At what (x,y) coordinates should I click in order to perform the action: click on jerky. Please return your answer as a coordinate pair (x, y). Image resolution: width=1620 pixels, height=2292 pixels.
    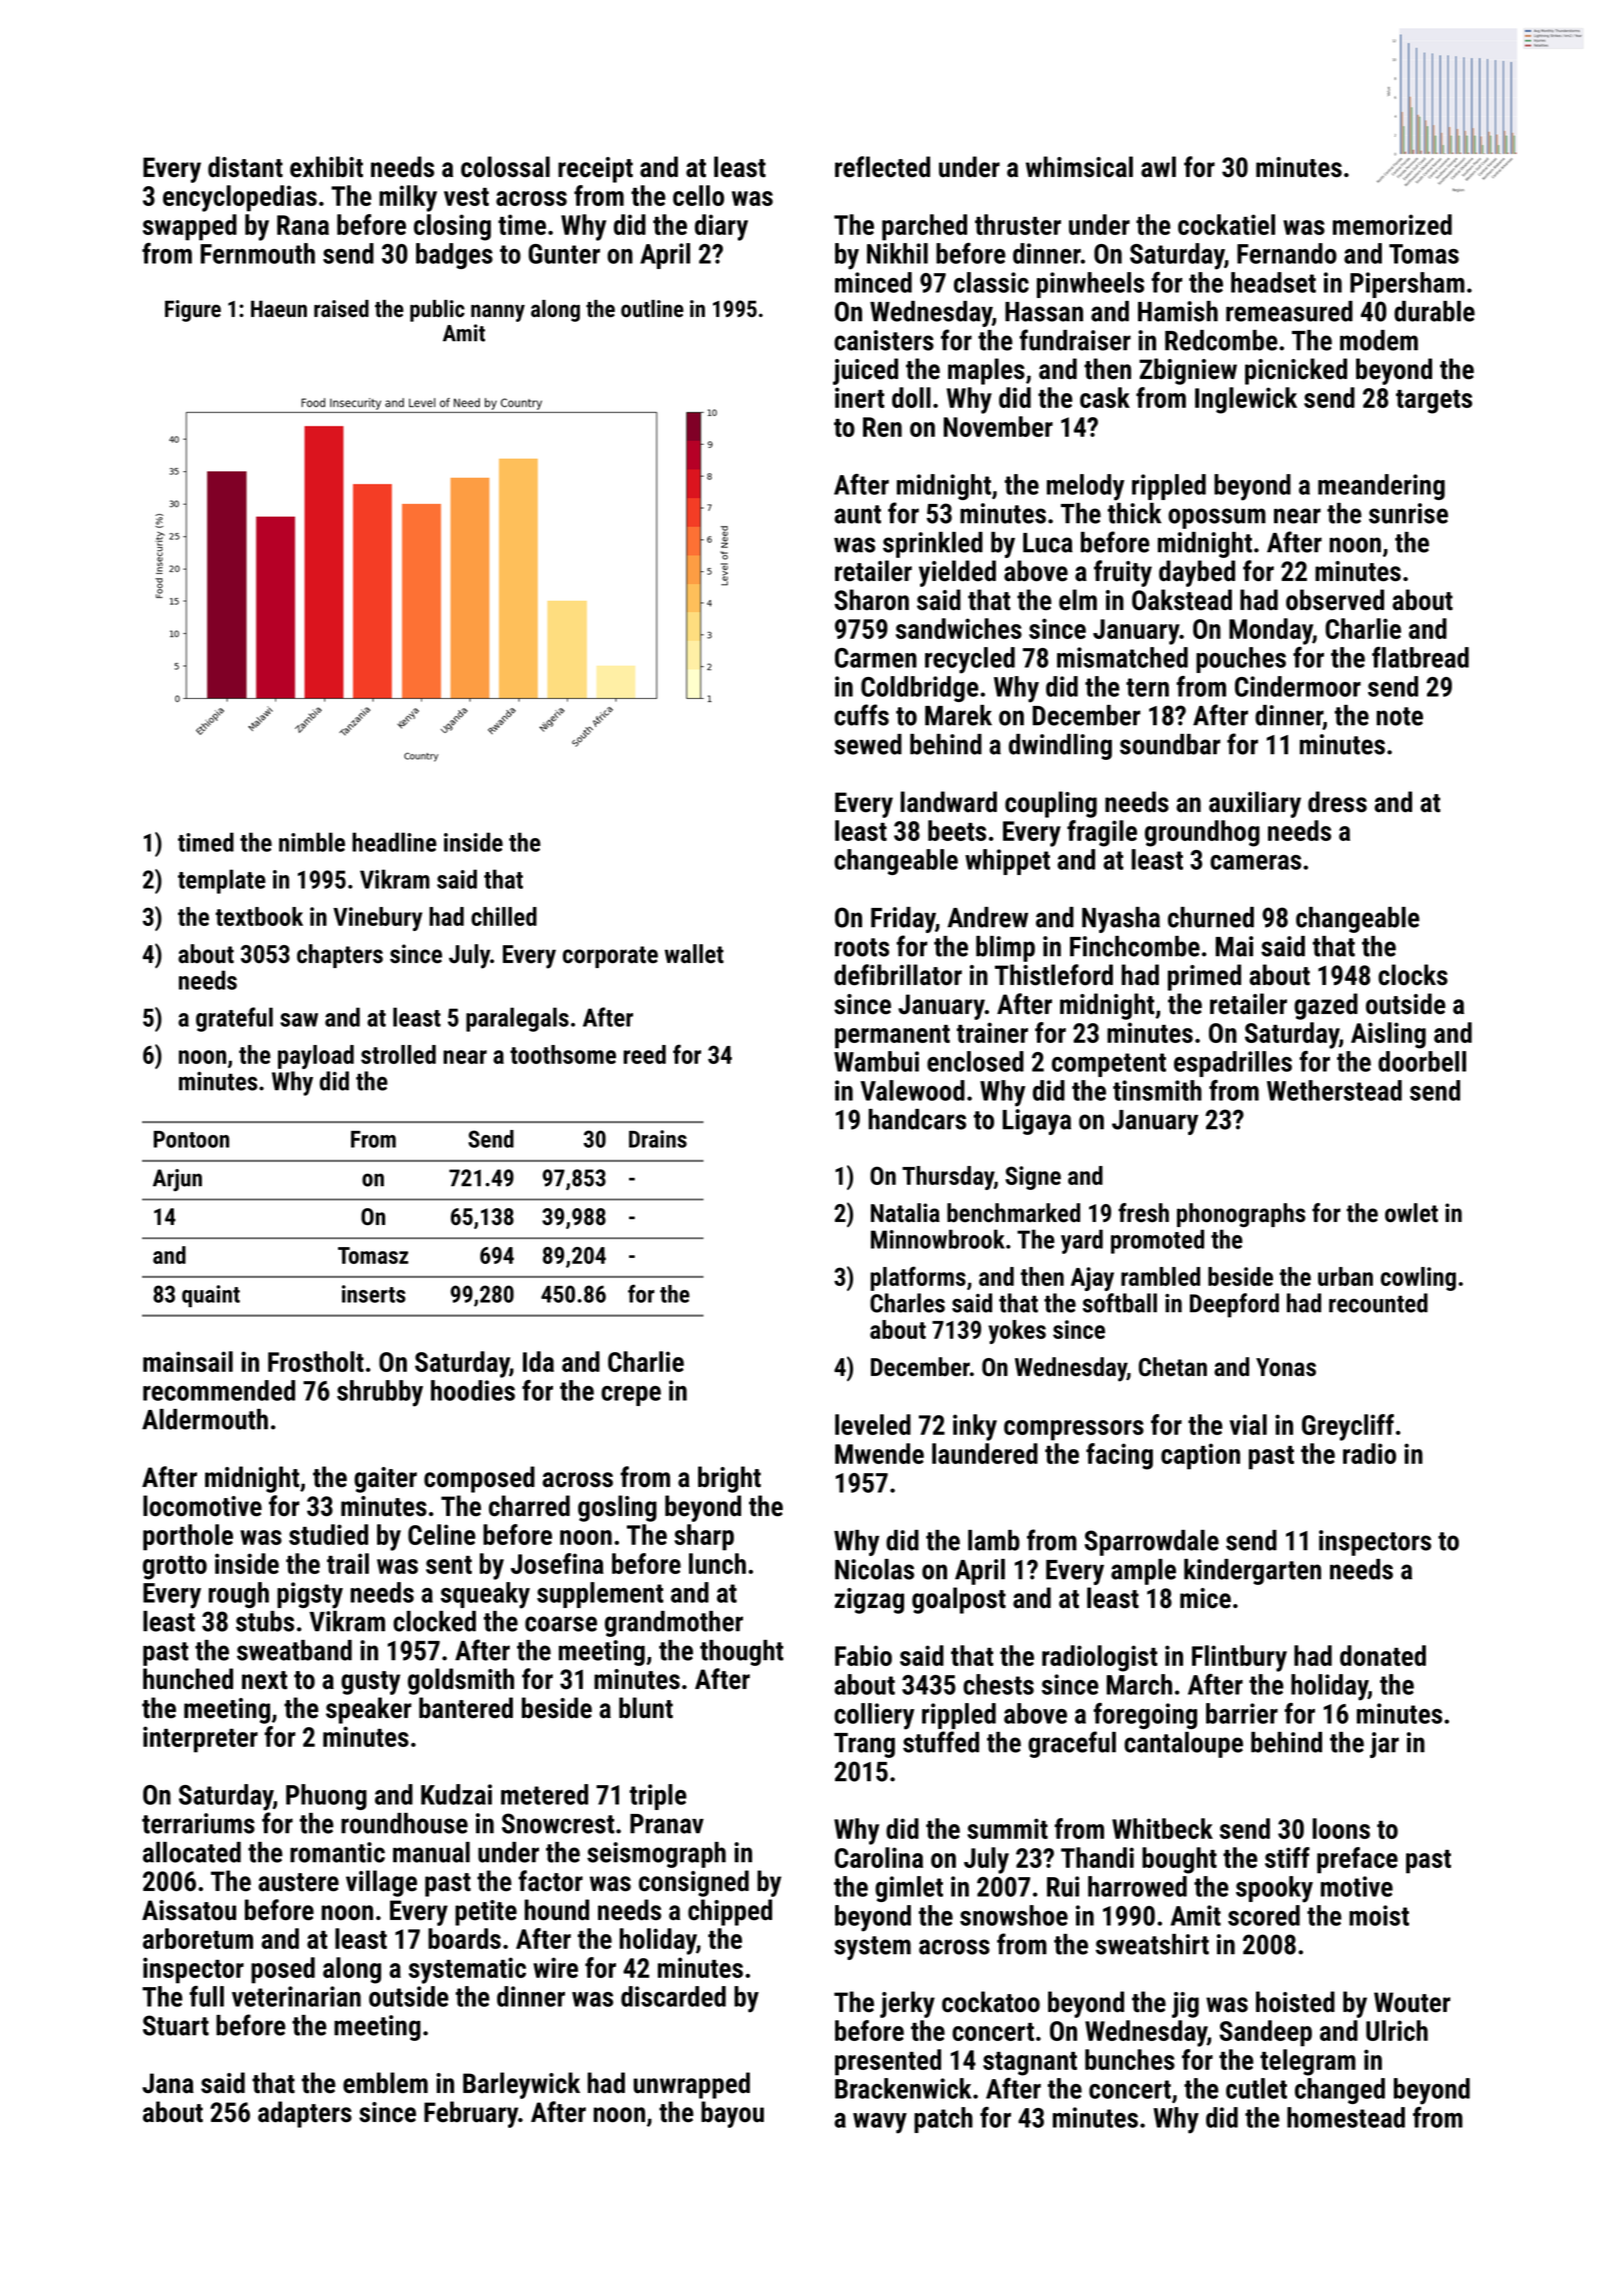
    Looking at the image, I should click on (907, 2004).
